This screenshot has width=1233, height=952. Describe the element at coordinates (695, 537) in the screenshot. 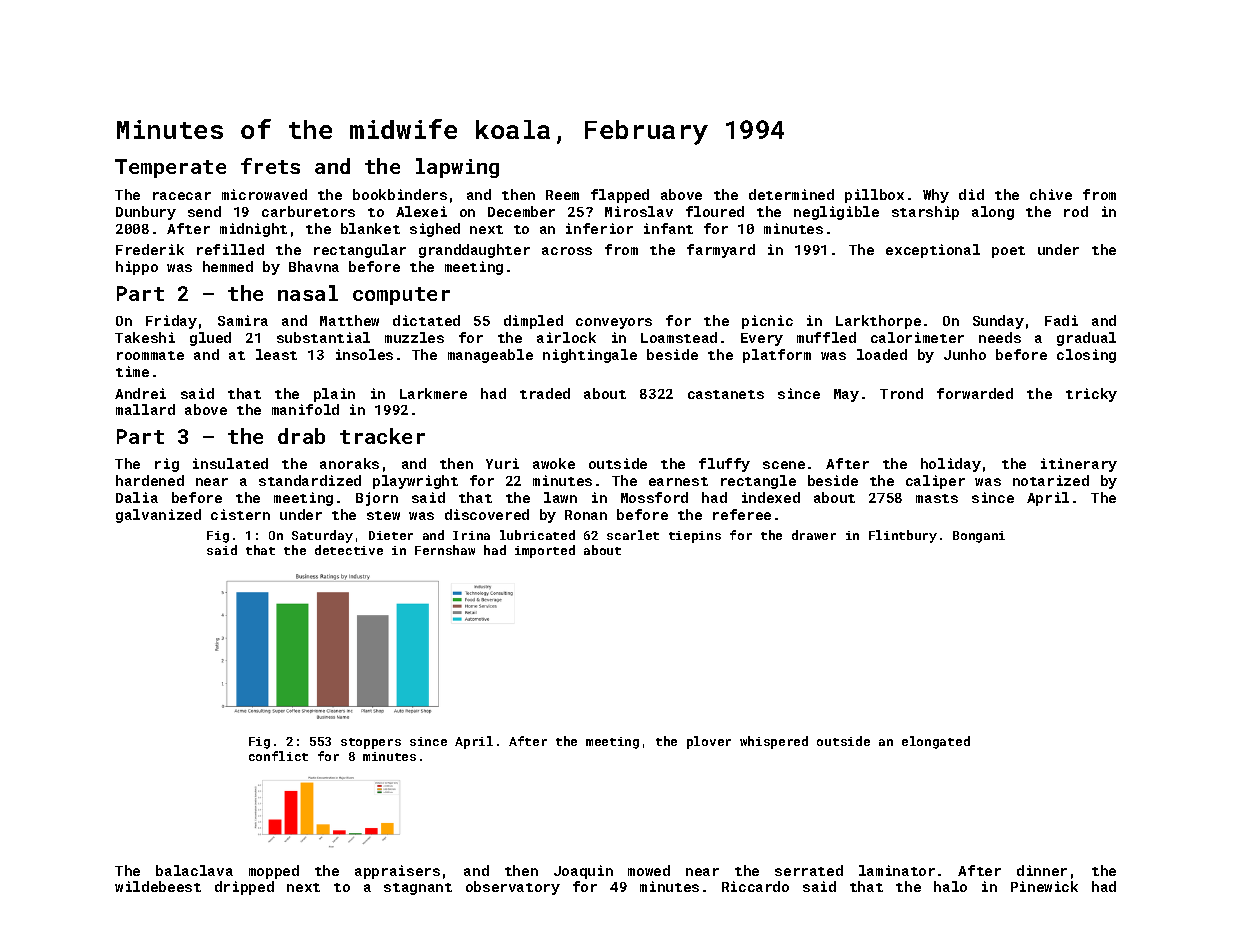

I see `tiepins` at that location.
